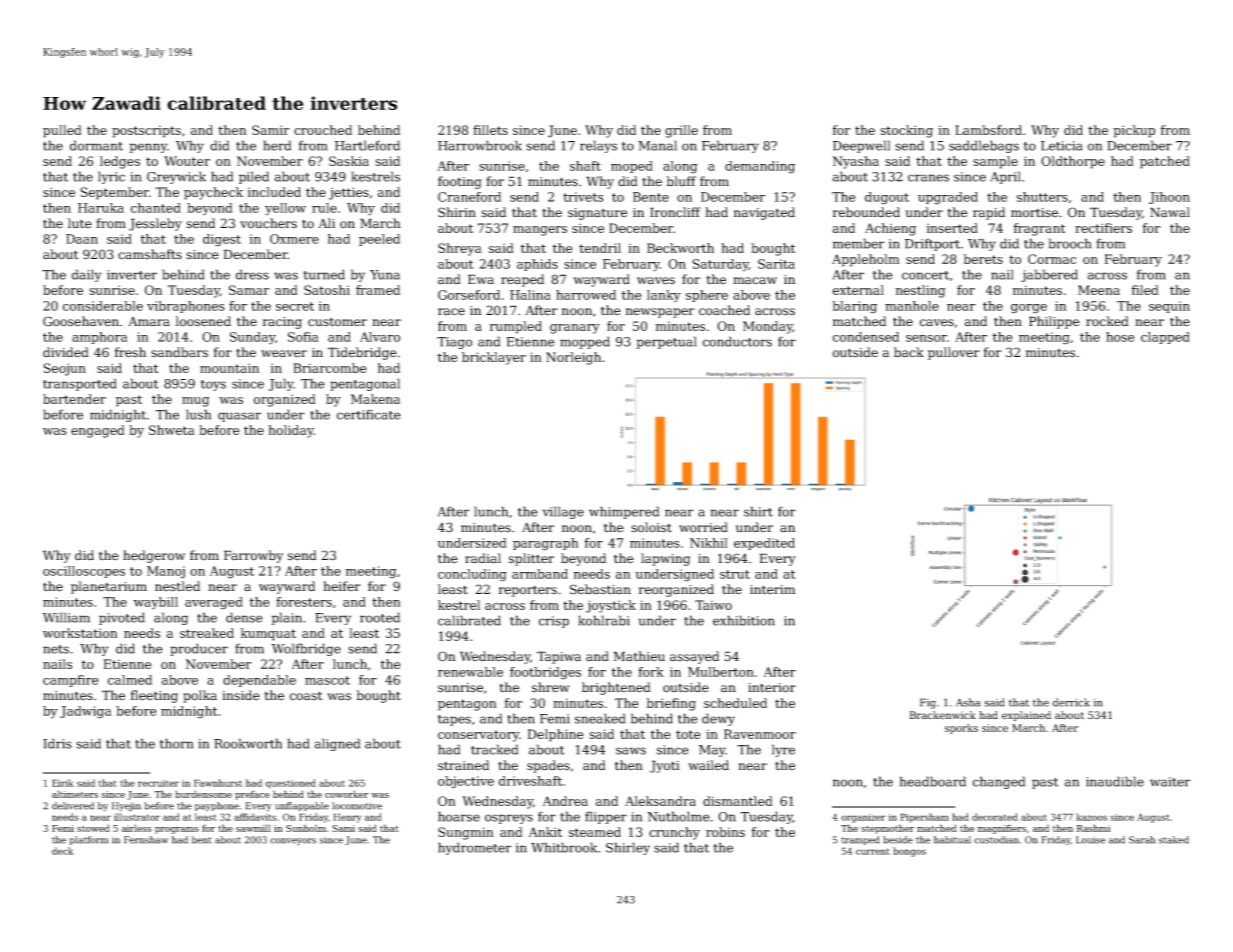 This image has width=1233, height=952. What do you see at coordinates (681, 131) in the image?
I see `grille` at bounding box center [681, 131].
